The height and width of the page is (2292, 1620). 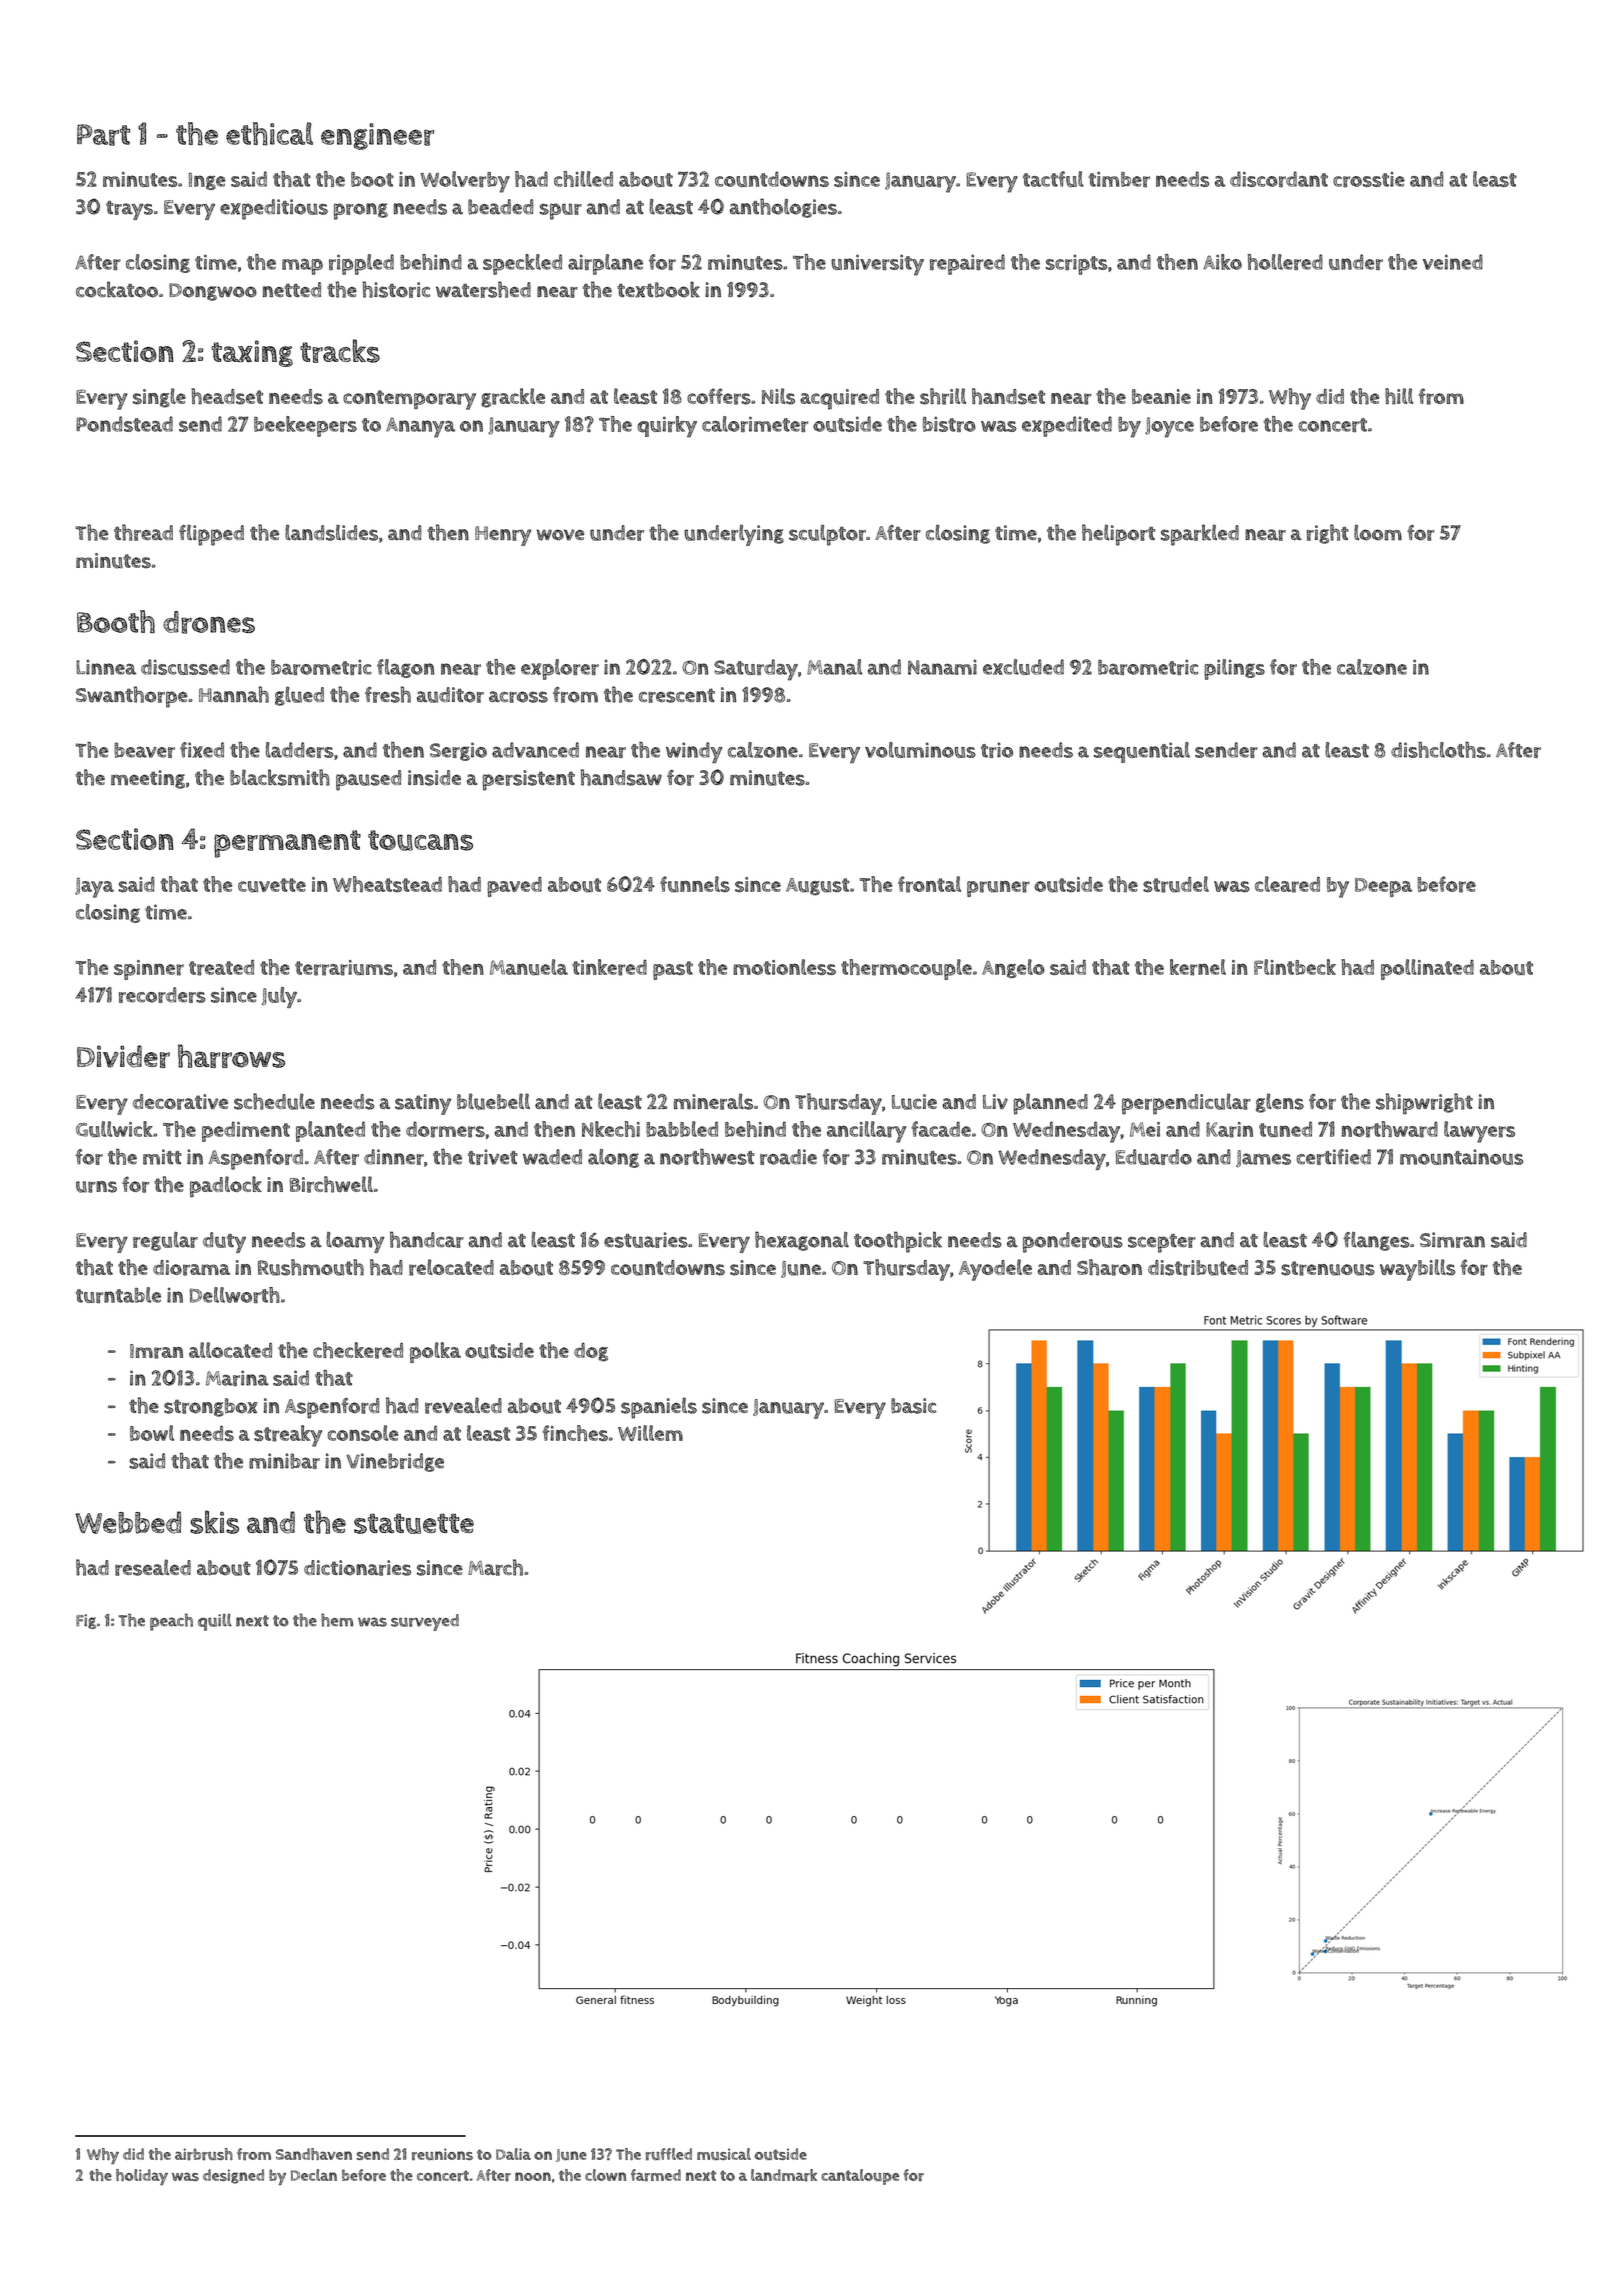 What do you see at coordinates (783, 208) in the page?
I see `anthologies` at bounding box center [783, 208].
